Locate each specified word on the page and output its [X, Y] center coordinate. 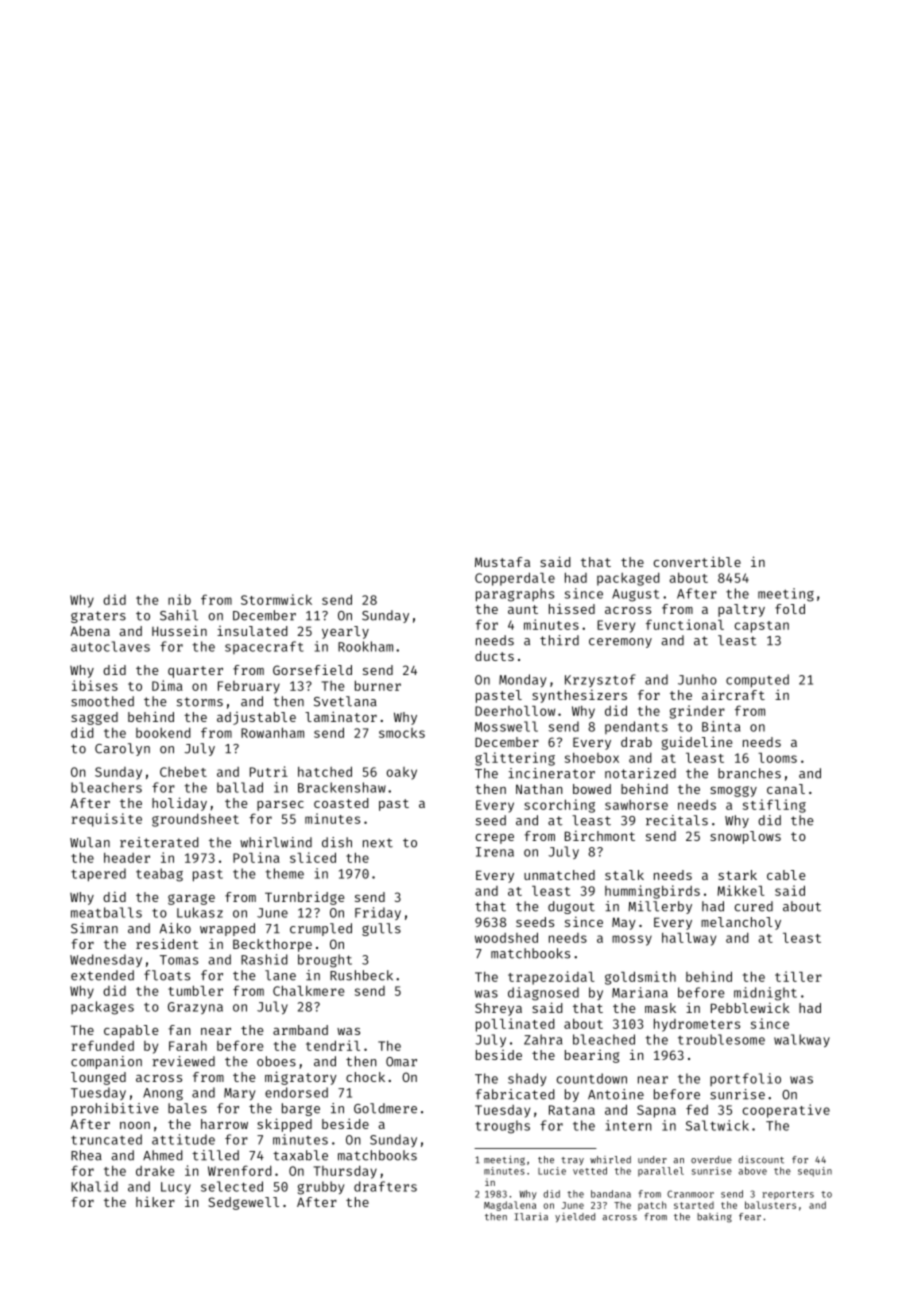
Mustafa [502, 562]
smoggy [733, 791]
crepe [495, 839]
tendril [333, 1045]
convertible [697, 561]
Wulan [90, 842]
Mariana [640, 992]
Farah [188, 1046]
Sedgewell [243, 1203]
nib [179, 599]
